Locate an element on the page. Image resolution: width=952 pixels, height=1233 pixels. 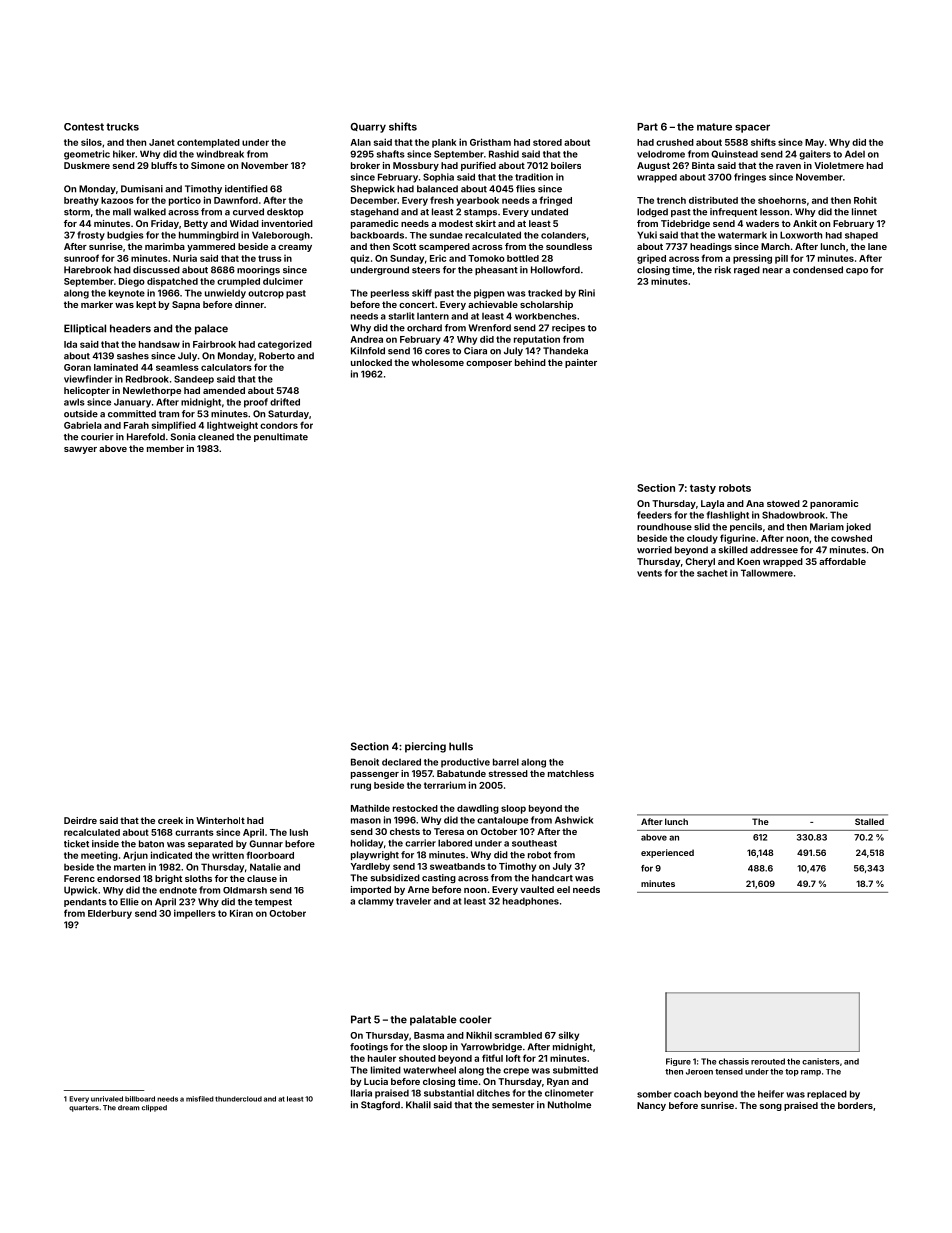
risk is located at coordinates (723, 270).
